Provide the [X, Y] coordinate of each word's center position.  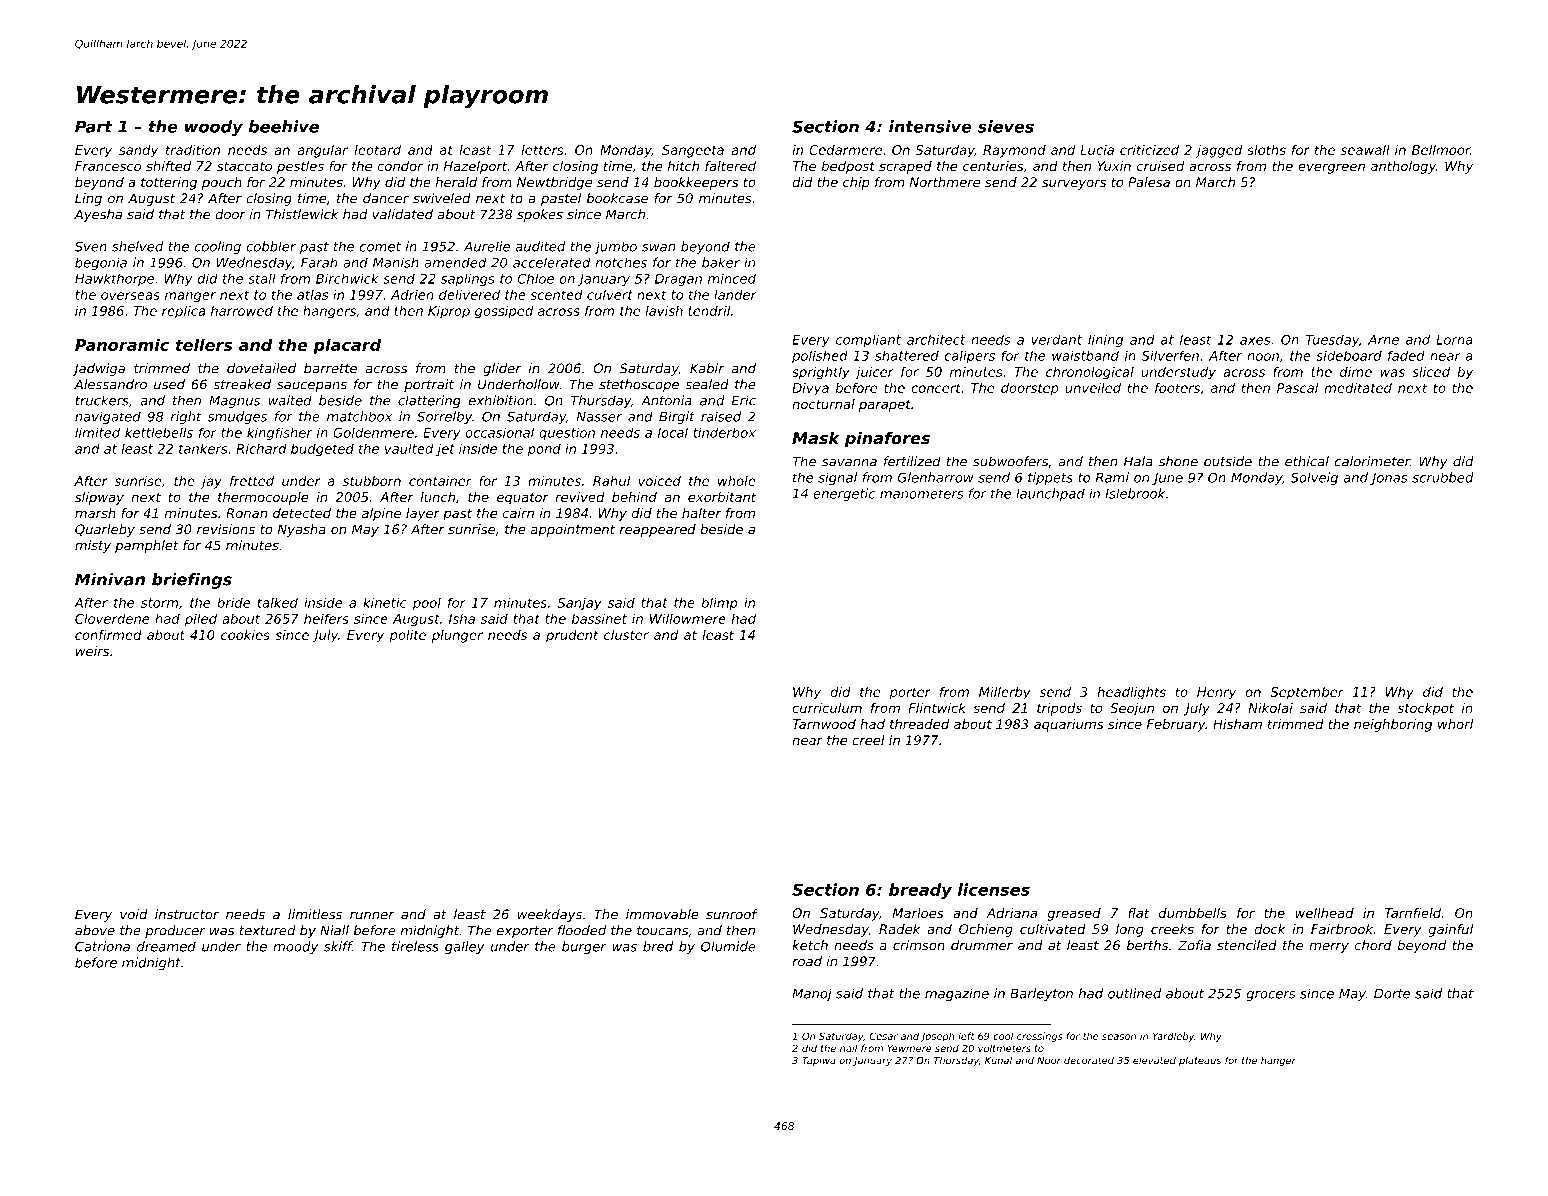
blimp [719, 604]
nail [848, 1048]
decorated [1089, 1060]
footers [1177, 388]
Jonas [1388, 479]
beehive [284, 126]
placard [347, 346]
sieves [1006, 126]
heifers [326, 618]
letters [543, 150]
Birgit [677, 417]
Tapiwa [819, 1061]
